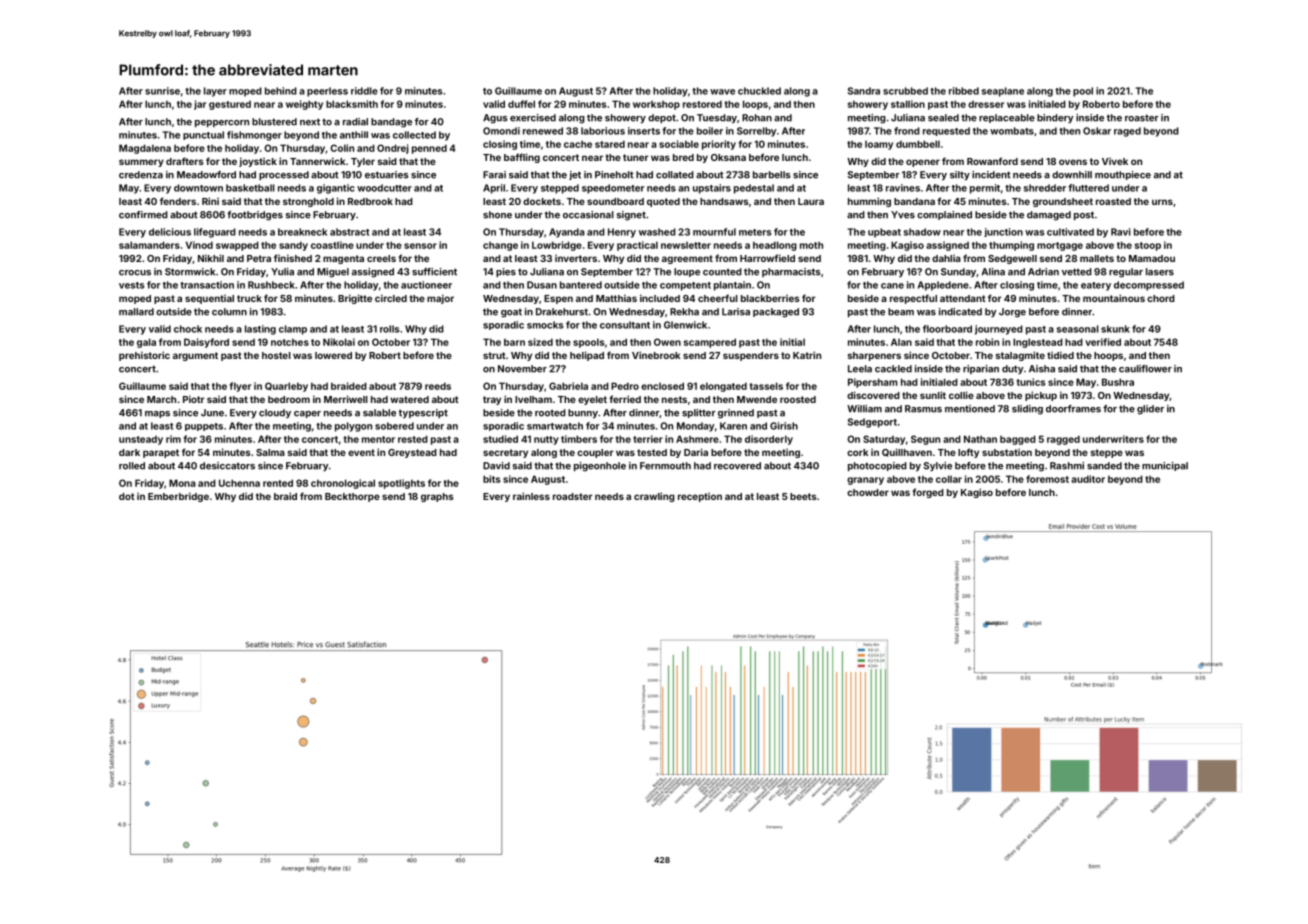  Describe the element at coordinates (393, 149) in the screenshot. I see `Ondrej` at that location.
